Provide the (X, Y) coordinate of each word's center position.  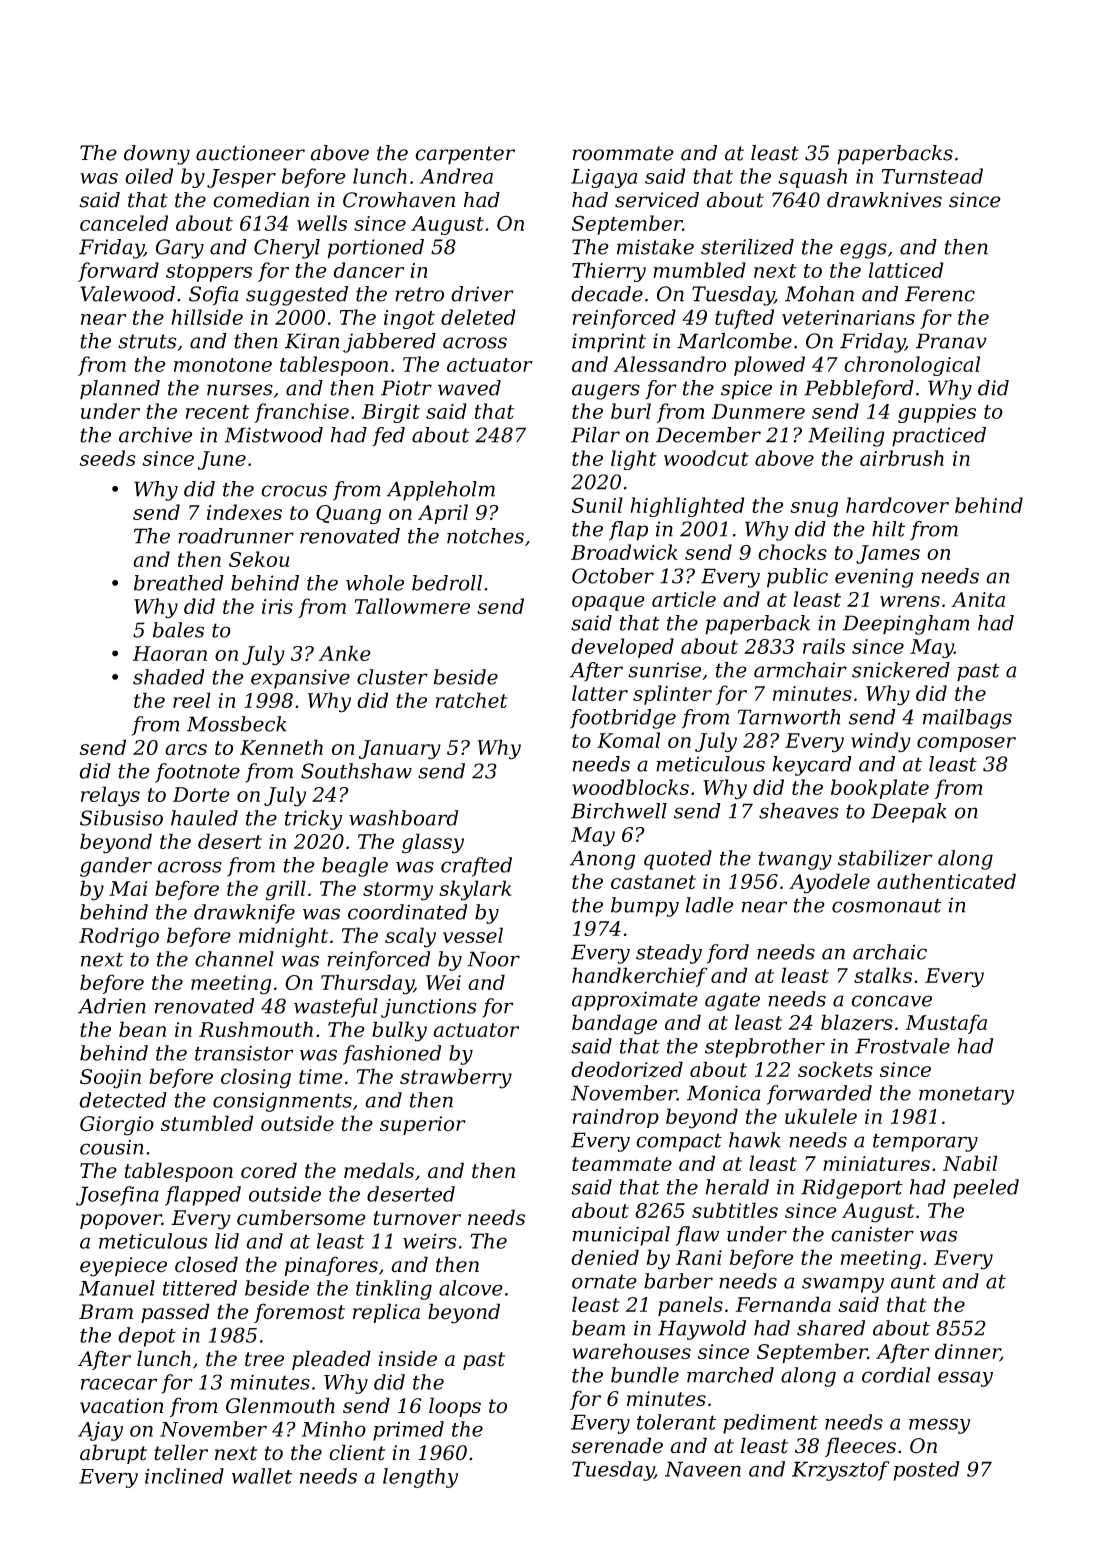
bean (142, 1029)
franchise (301, 413)
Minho (333, 1429)
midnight (283, 937)
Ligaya (604, 178)
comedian (261, 200)
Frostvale (902, 1046)
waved (469, 388)
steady (669, 954)
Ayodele (829, 883)
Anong (602, 860)
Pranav (951, 341)
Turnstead (932, 176)
